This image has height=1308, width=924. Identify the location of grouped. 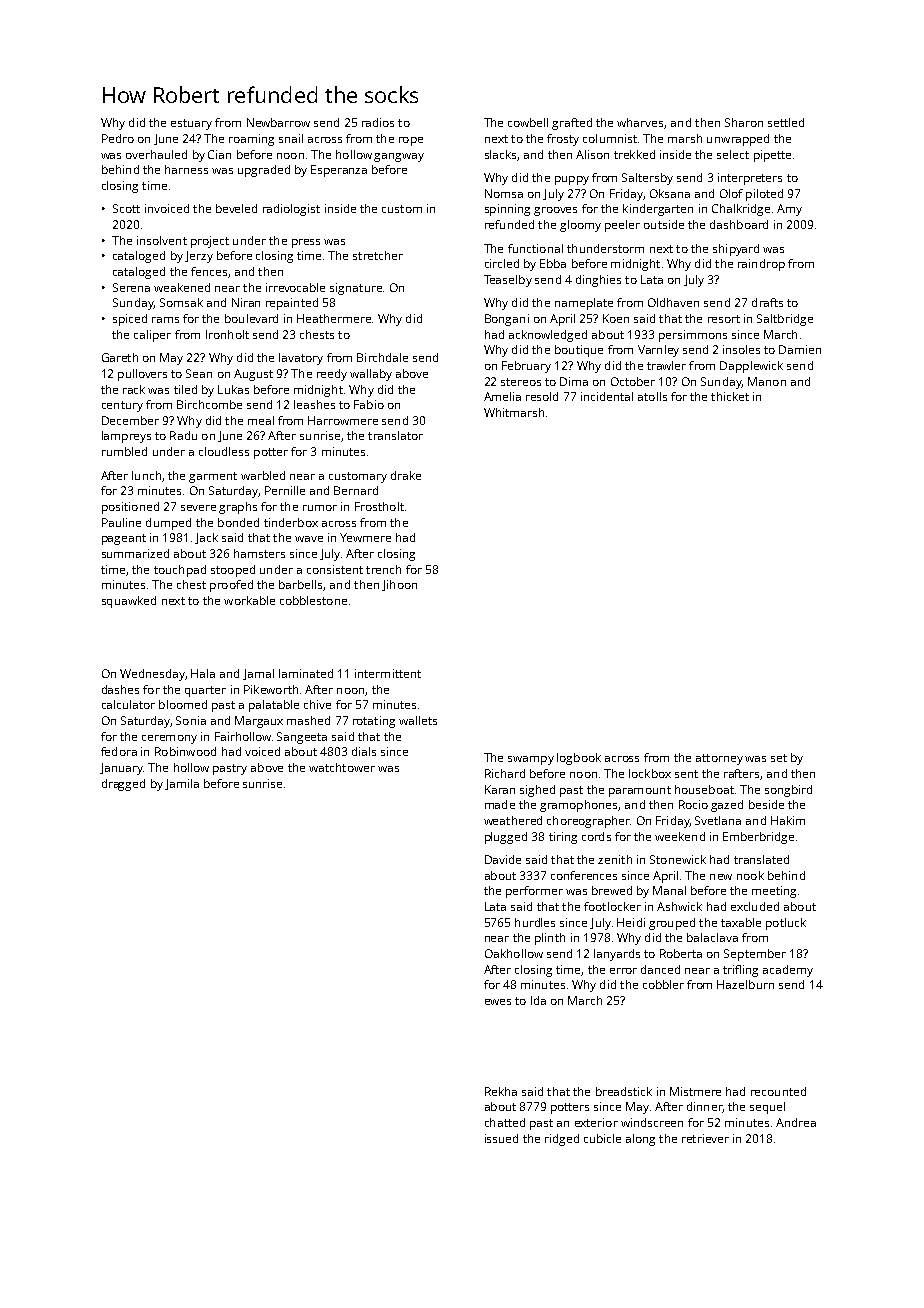
(672, 924).
